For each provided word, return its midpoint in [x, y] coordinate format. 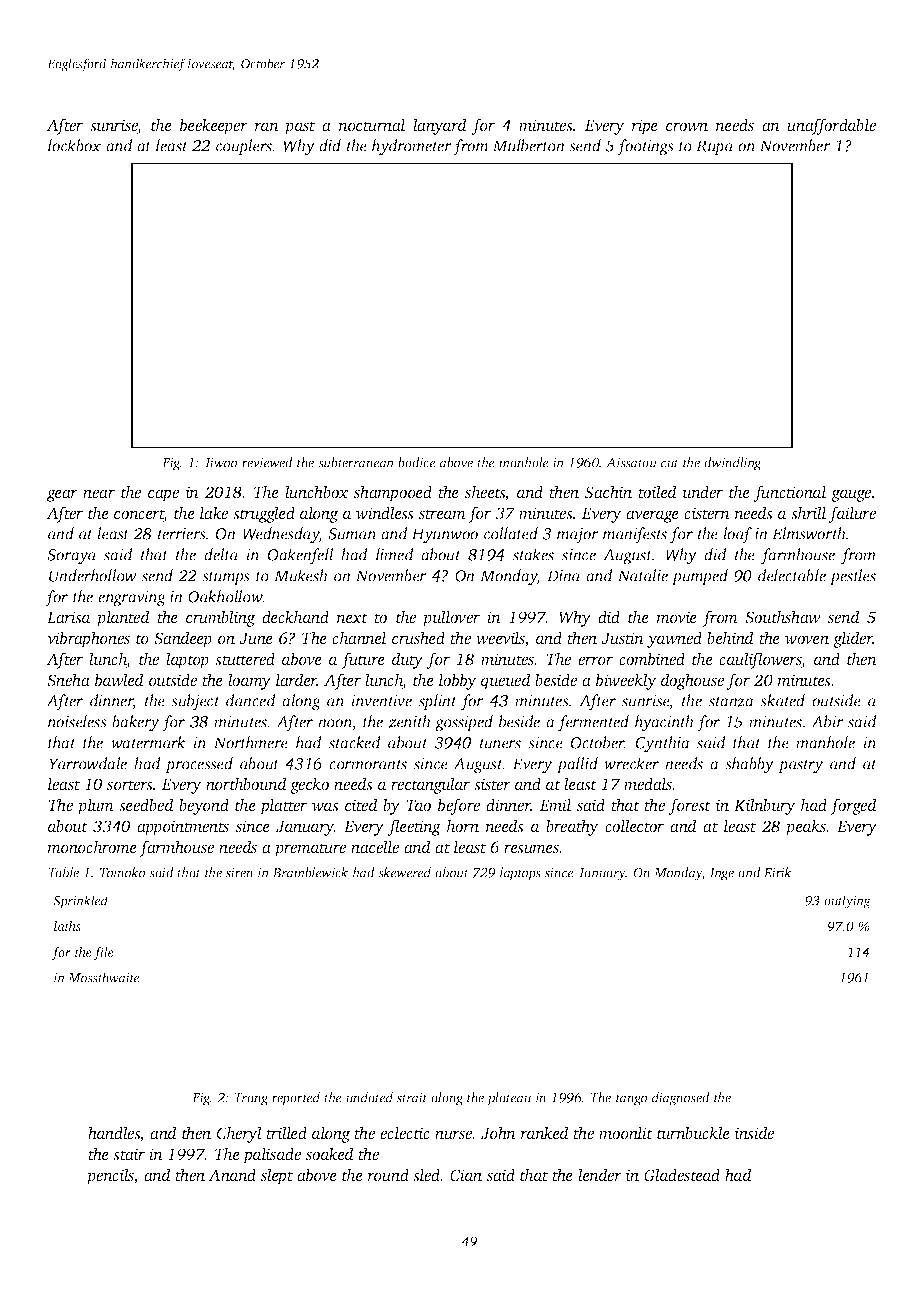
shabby [749, 765]
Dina [563, 576]
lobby [457, 681]
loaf [737, 535]
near [99, 493]
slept [277, 1176]
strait [412, 1097]
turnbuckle [693, 1132]
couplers [244, 147]
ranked [545, 1132]
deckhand [295, 616]
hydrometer [412, 147]
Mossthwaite [104, 977]
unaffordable [831, 126]
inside [754, 1132]
